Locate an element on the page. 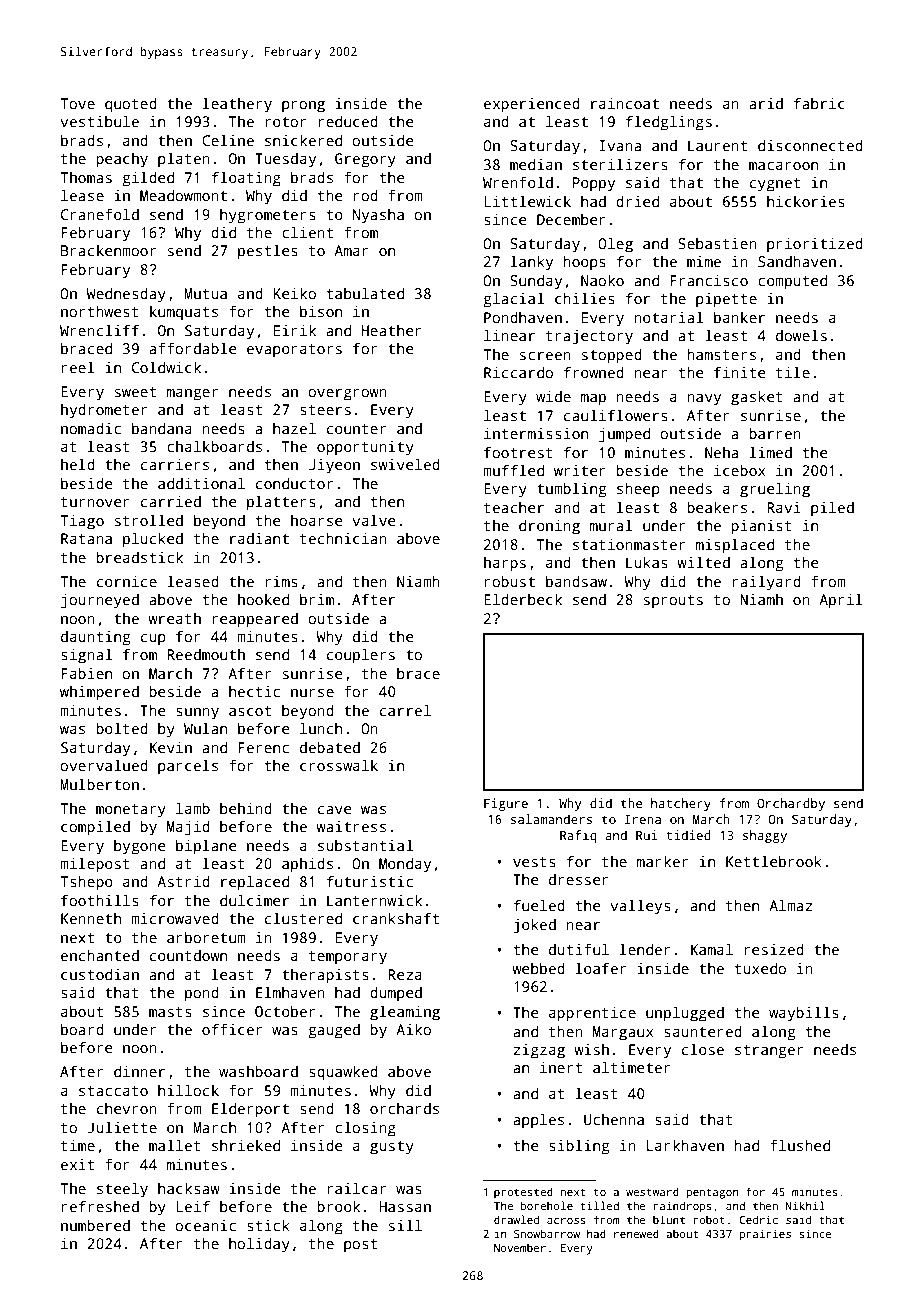 This image has height=1308, width=924. droning is located at coordinates (549, 527).
